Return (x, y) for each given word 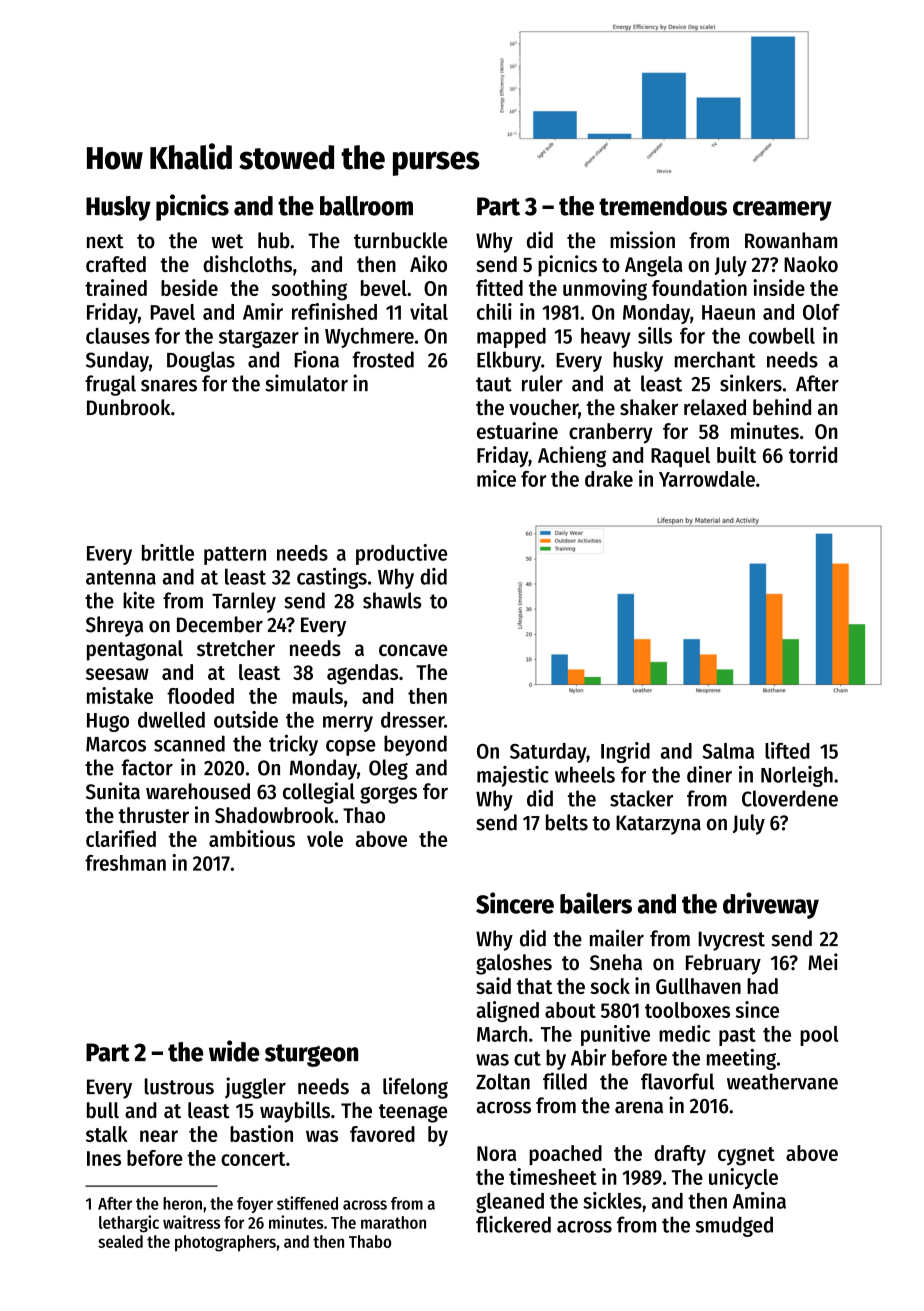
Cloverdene (790, 798)
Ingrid (625, 752)
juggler (255, 1088)
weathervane (782, 1081)
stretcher (236, 648)
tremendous (663, 206)
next (105, 241)
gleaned (510, 1203)
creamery (782, 211)
